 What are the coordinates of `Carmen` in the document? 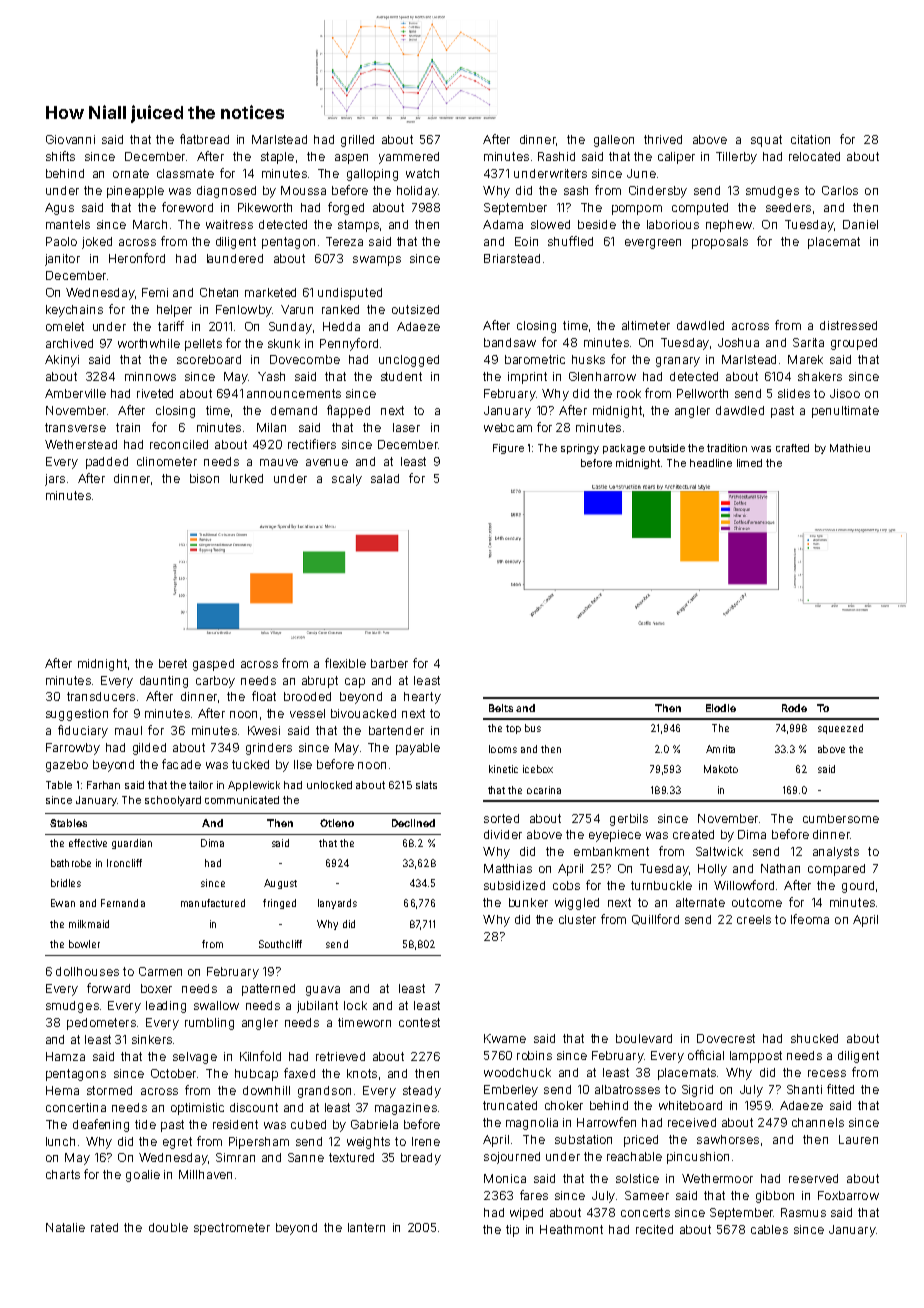 It's located at (160, 971).
